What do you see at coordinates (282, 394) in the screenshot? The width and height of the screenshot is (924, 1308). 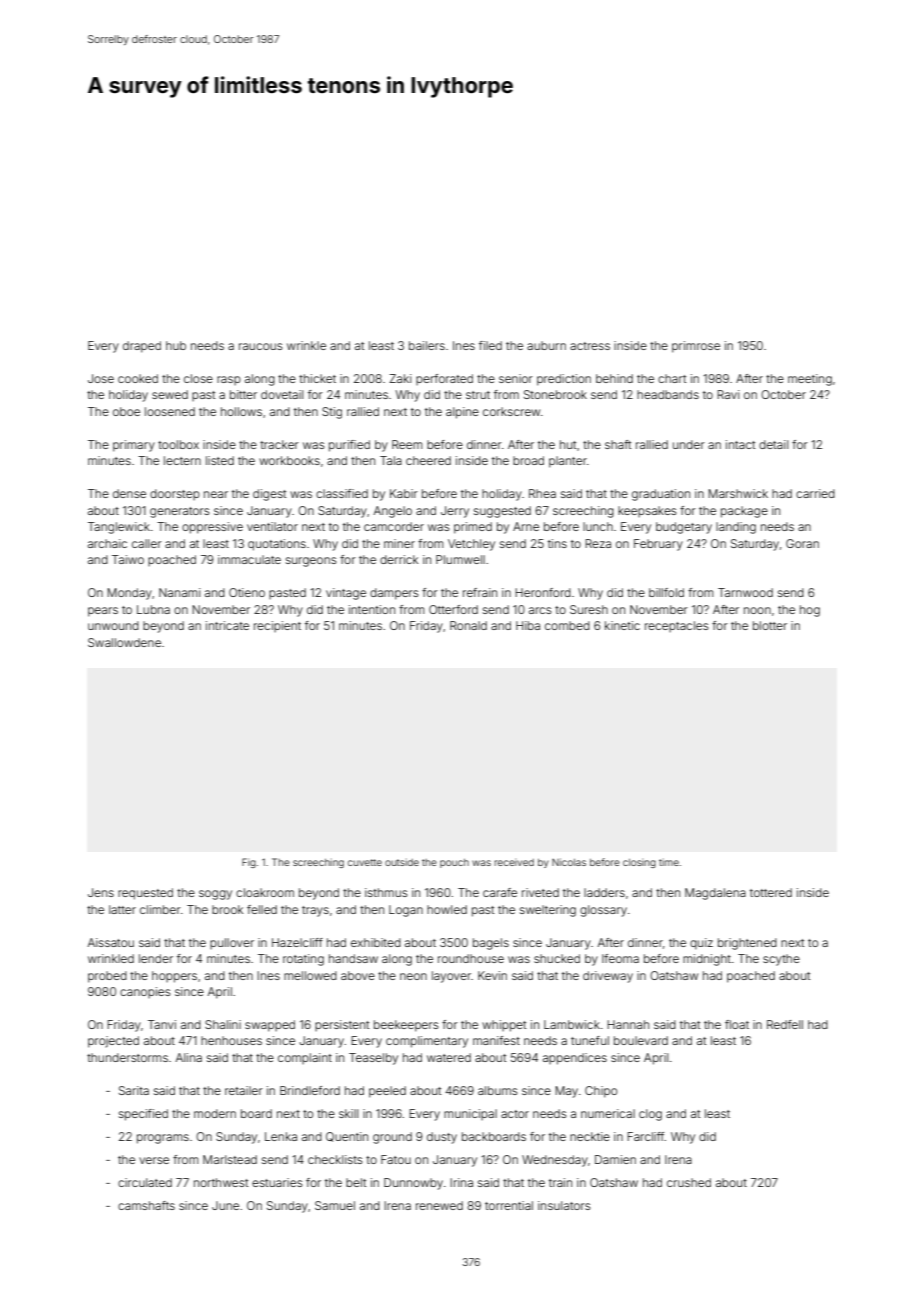 I see `dovetail` at bounding box center [282, 394].
